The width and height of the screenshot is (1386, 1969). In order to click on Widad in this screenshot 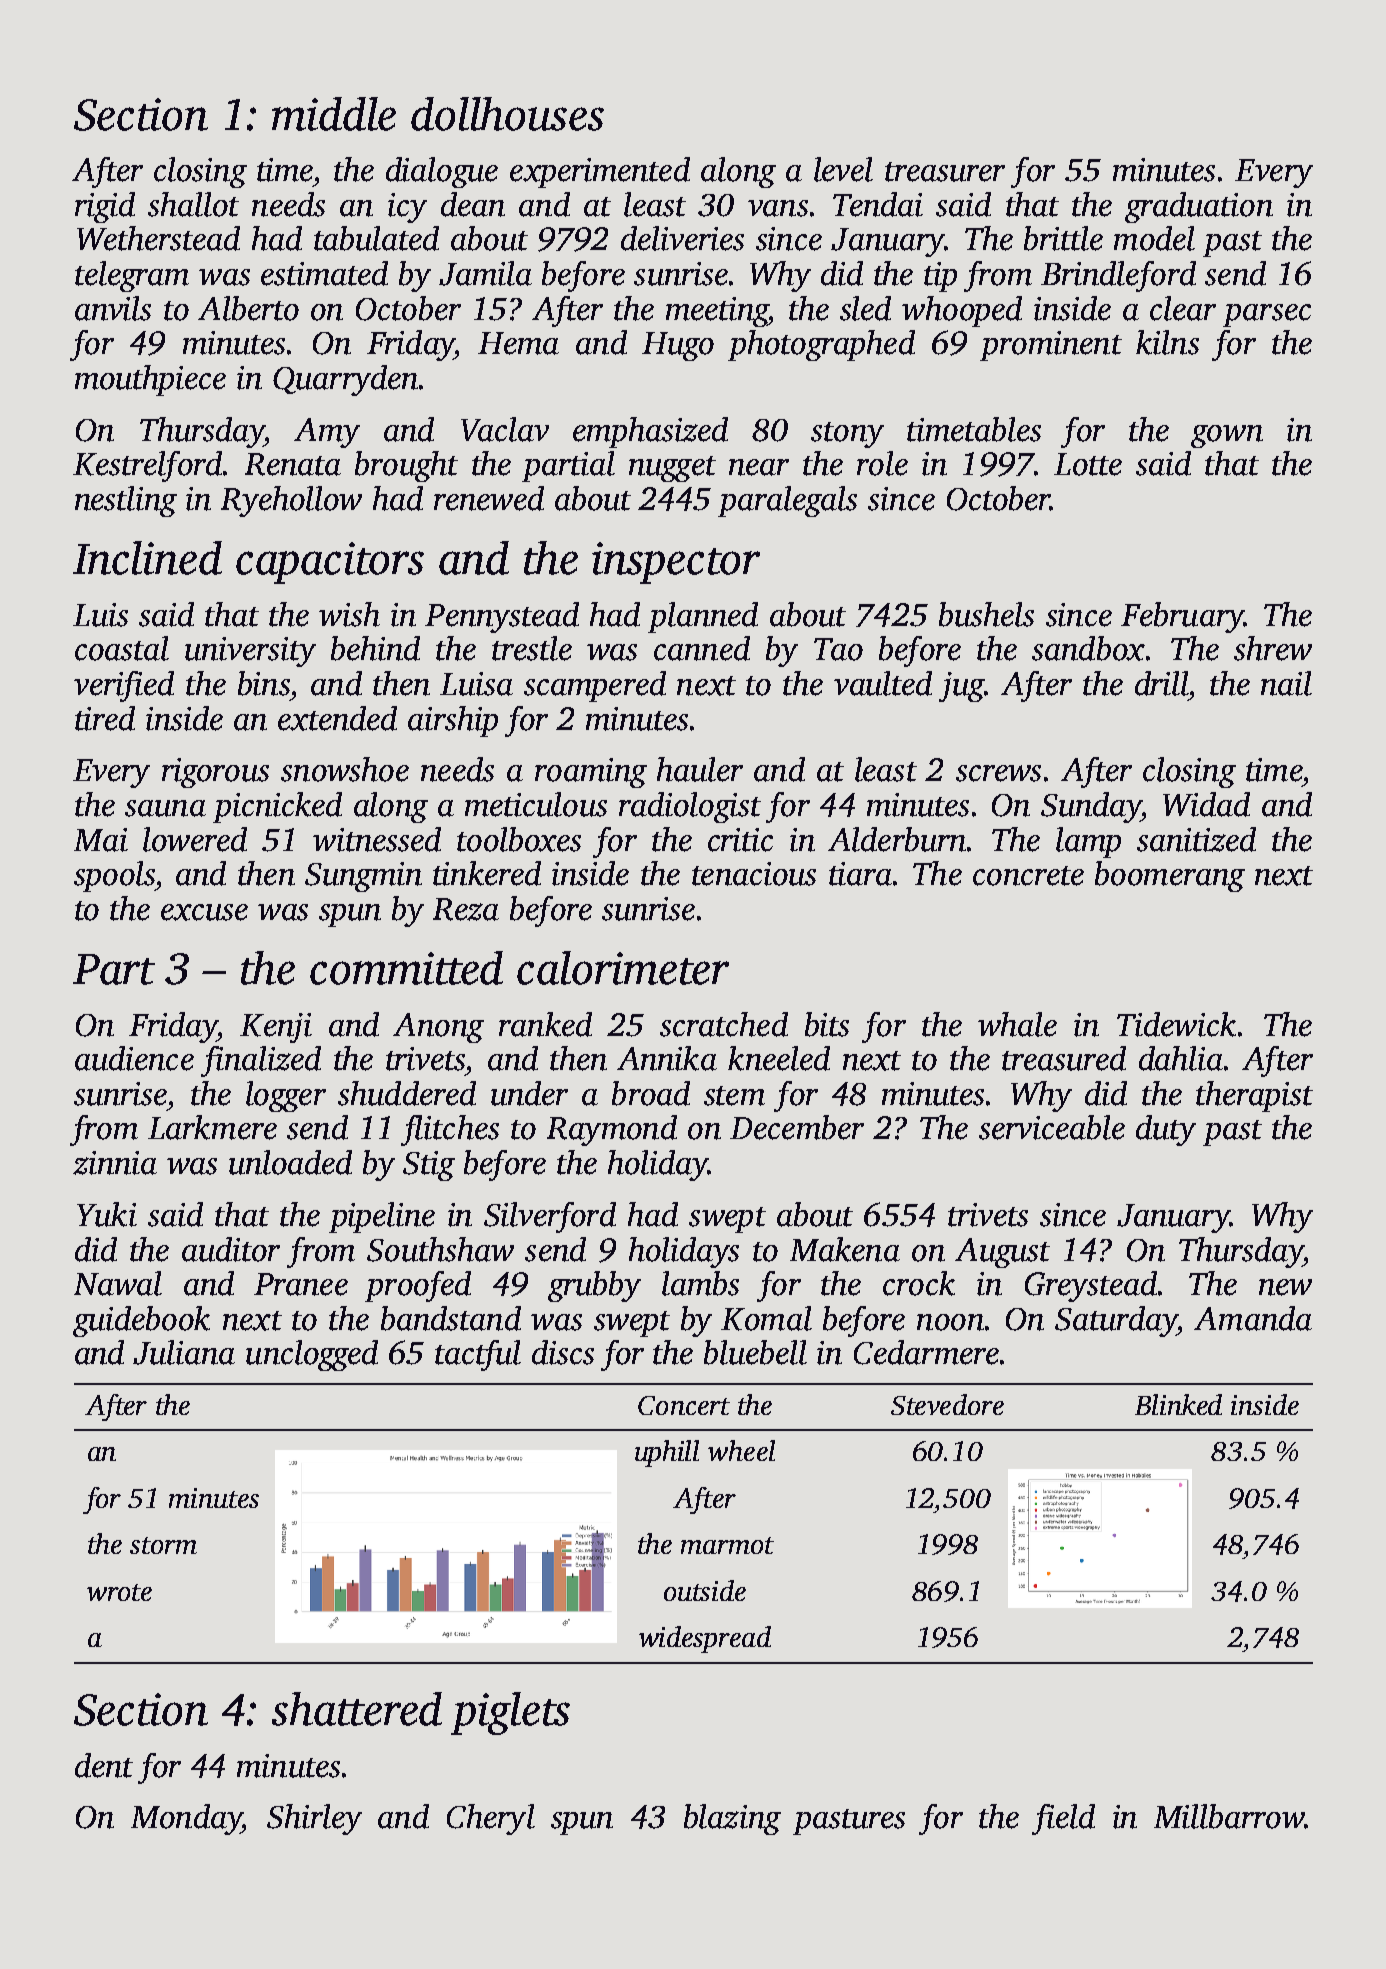, I will do `click(1206, 804)`.
